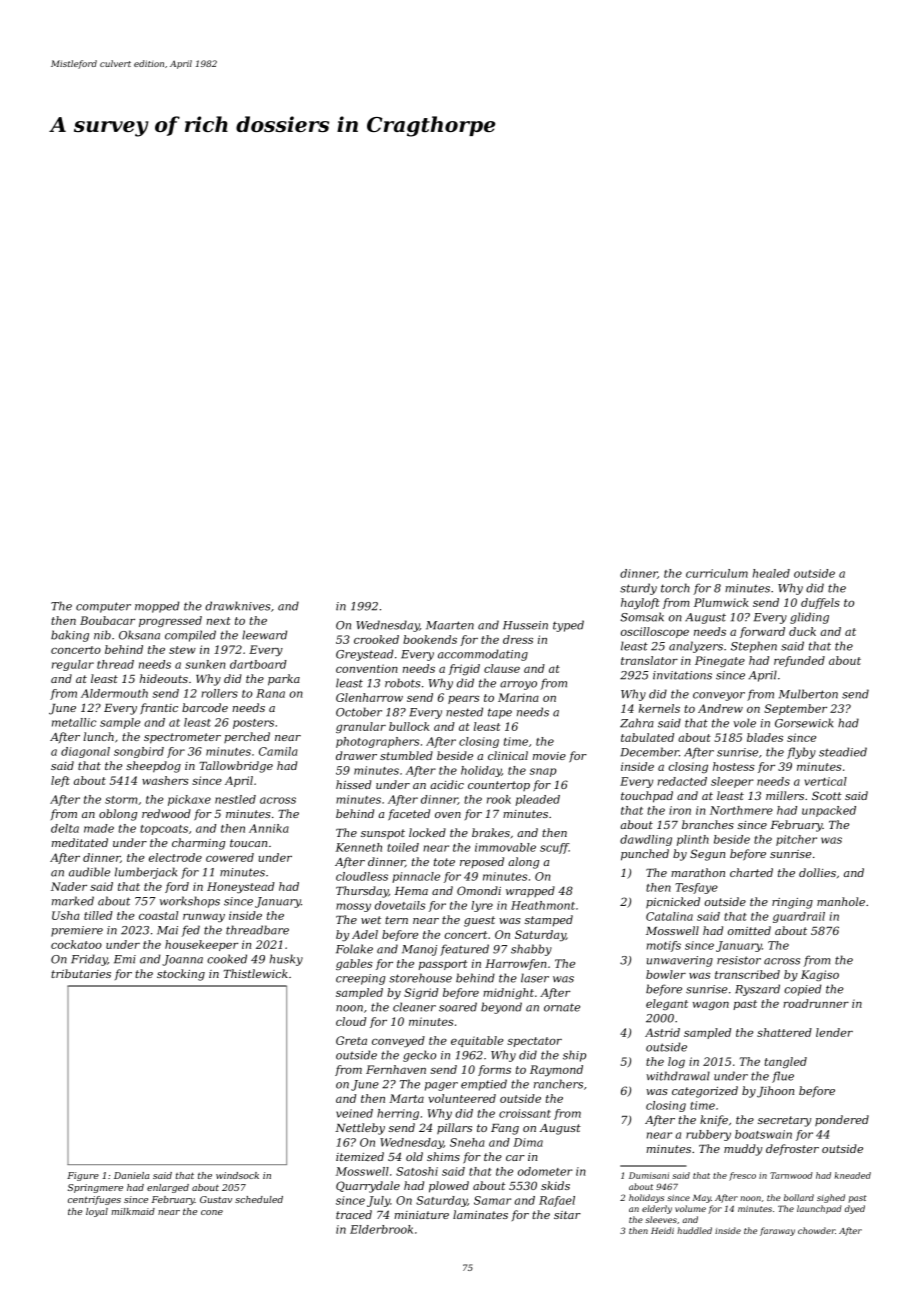 The height and width of the image is (1308, 924). I want to click on curriculum, so click(717, 573).
